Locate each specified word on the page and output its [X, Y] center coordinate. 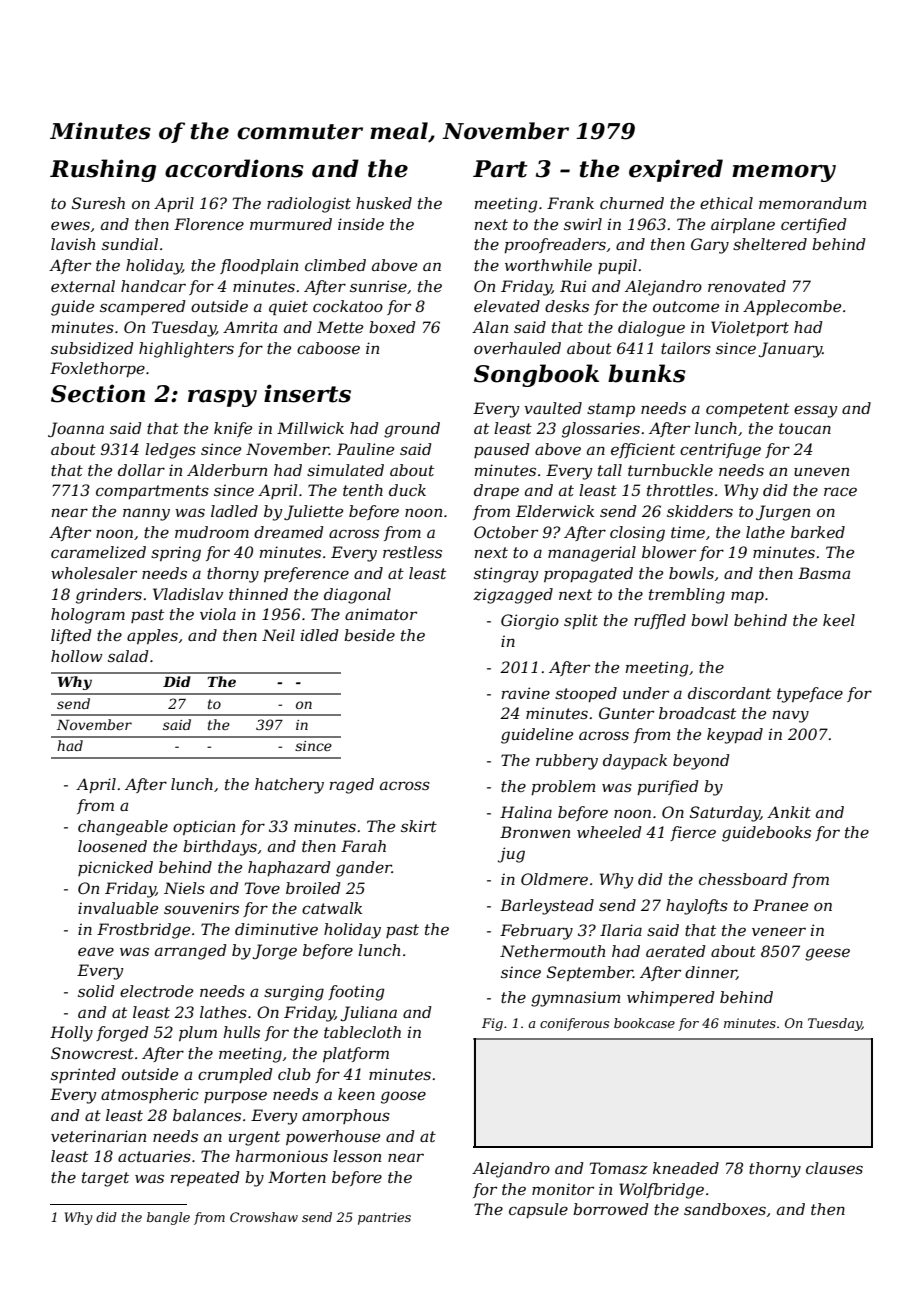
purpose [235, 1097]
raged [352, 786]
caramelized [98, 552]
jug [511, 855]
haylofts [697, 907]
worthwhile [548, 265]
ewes [70, 225]
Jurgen [783, 513]
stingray [506, 575]
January [790, 350]
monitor [563, 1189]
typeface [810, 695]
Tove [262, 888]
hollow [77, 656]
